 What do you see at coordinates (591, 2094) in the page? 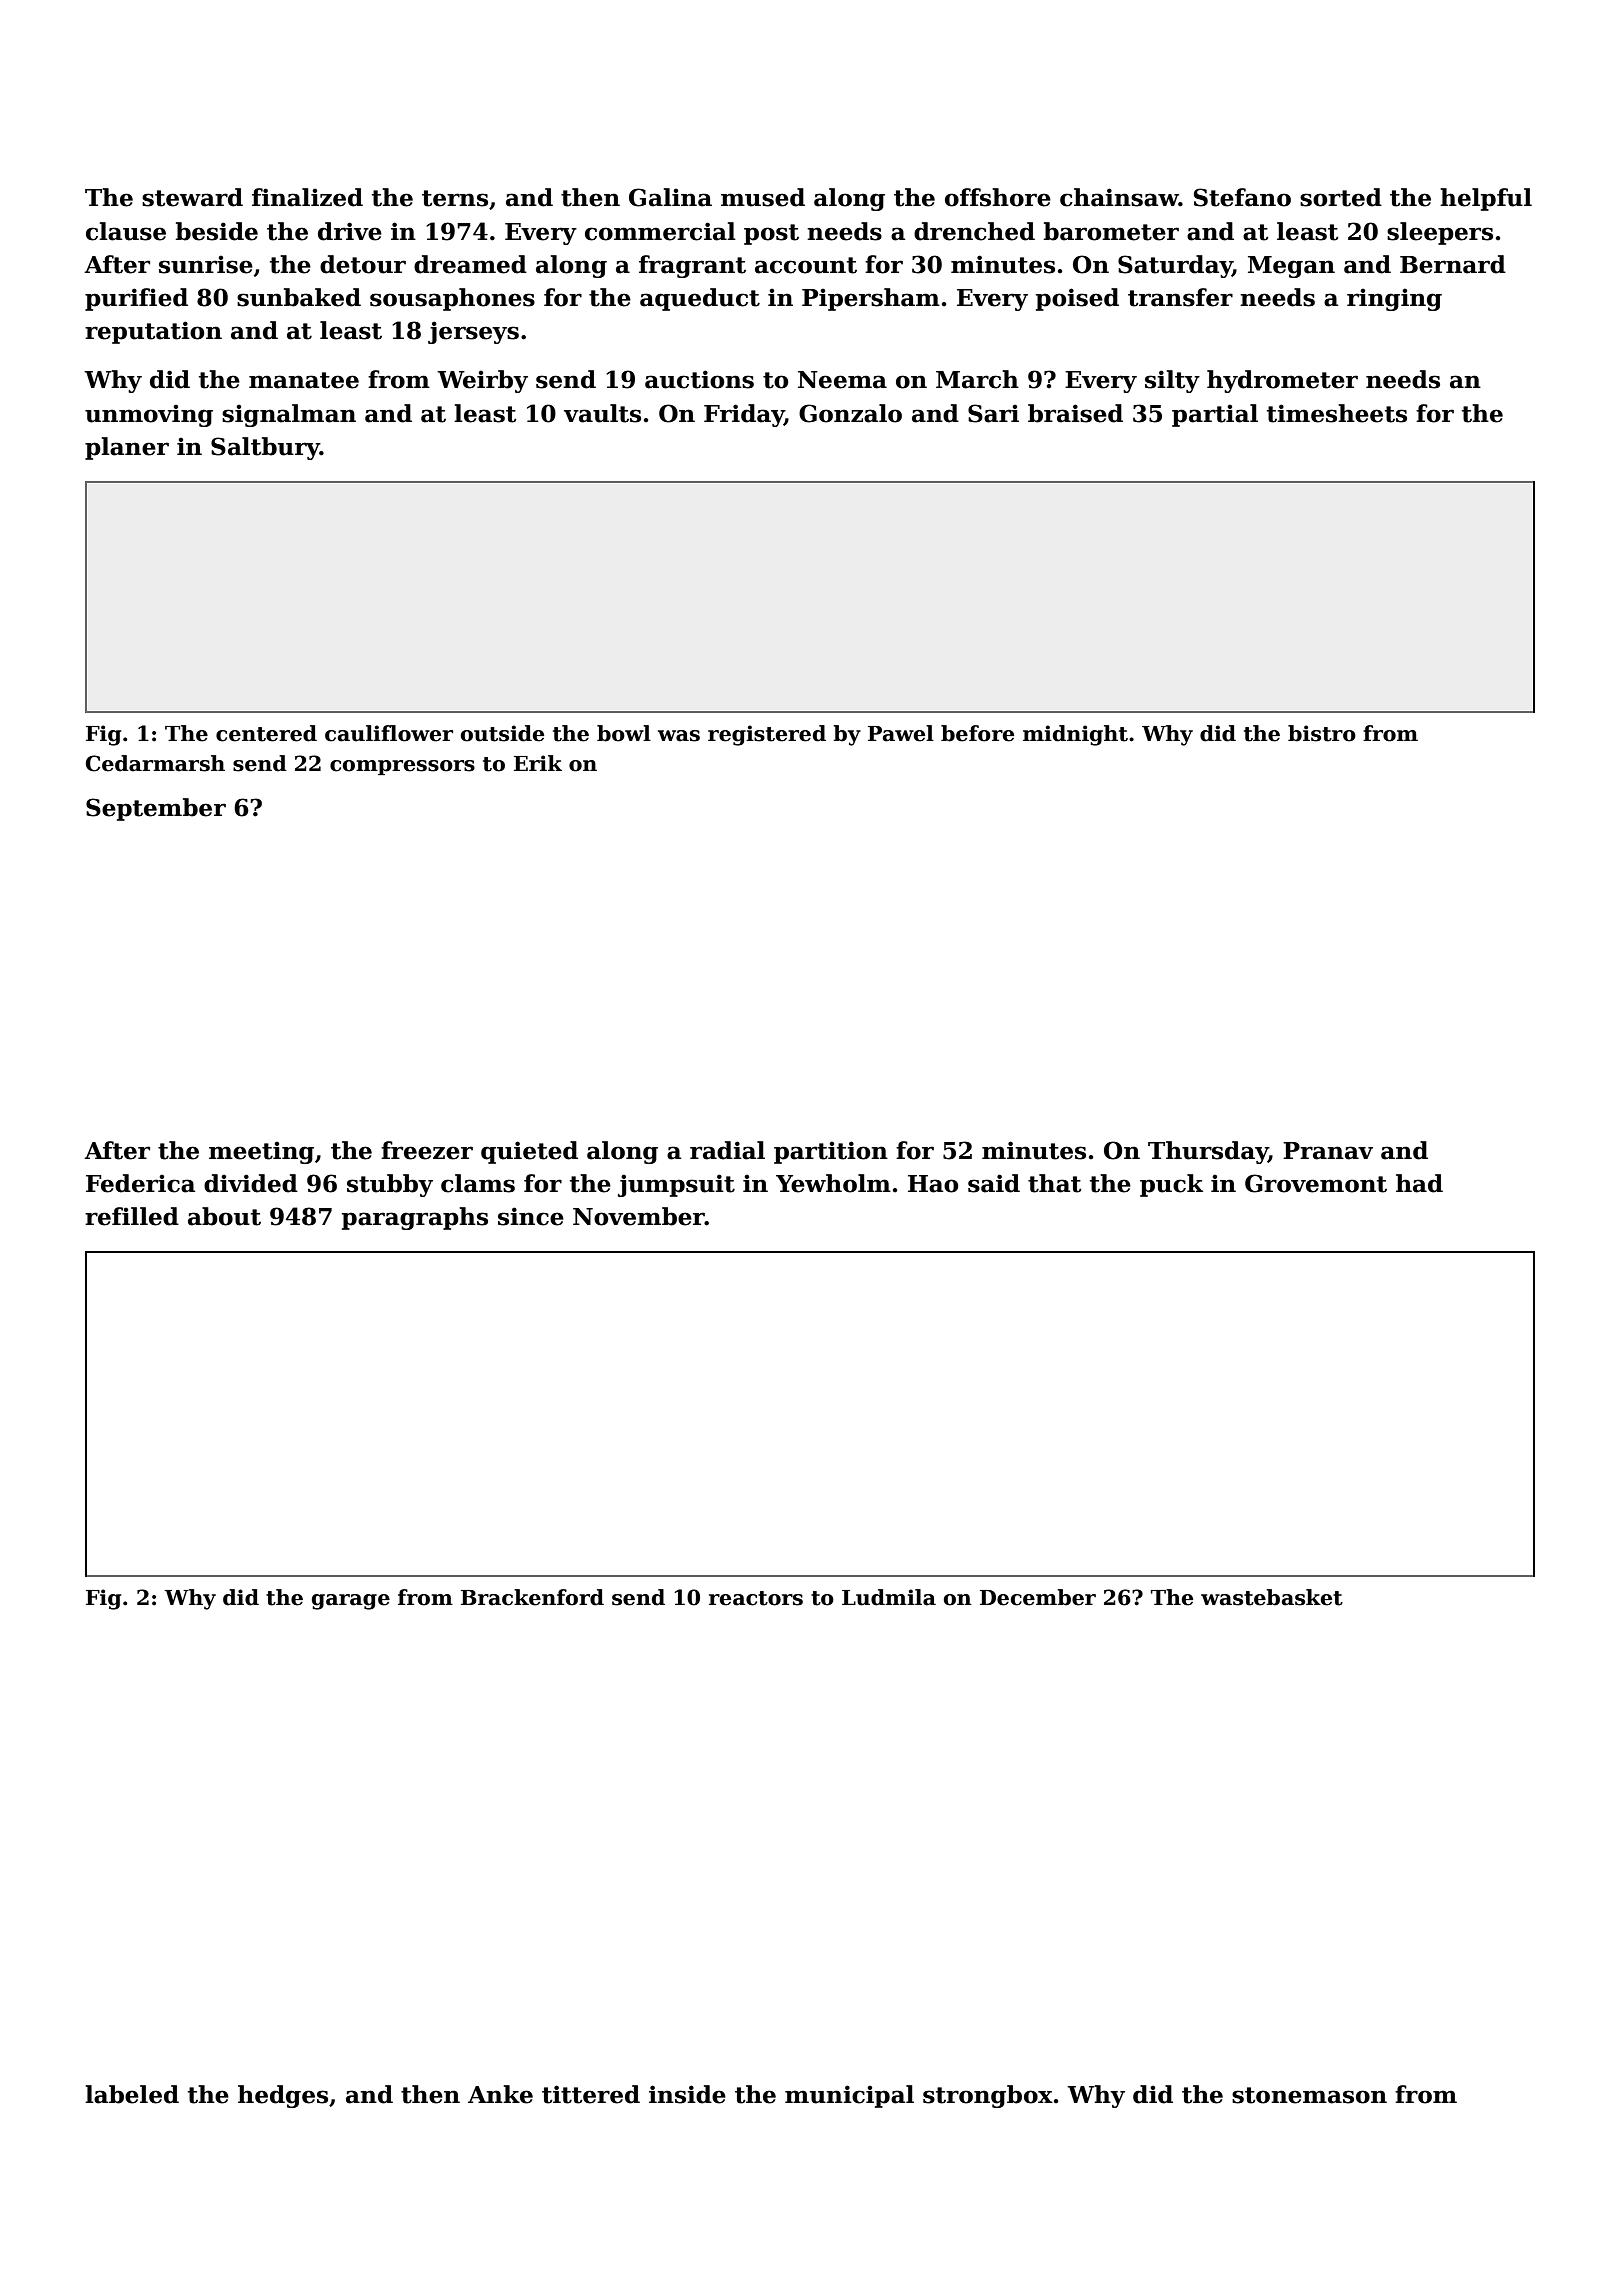
I see `tittered` at bounding box center [591, 2094].
